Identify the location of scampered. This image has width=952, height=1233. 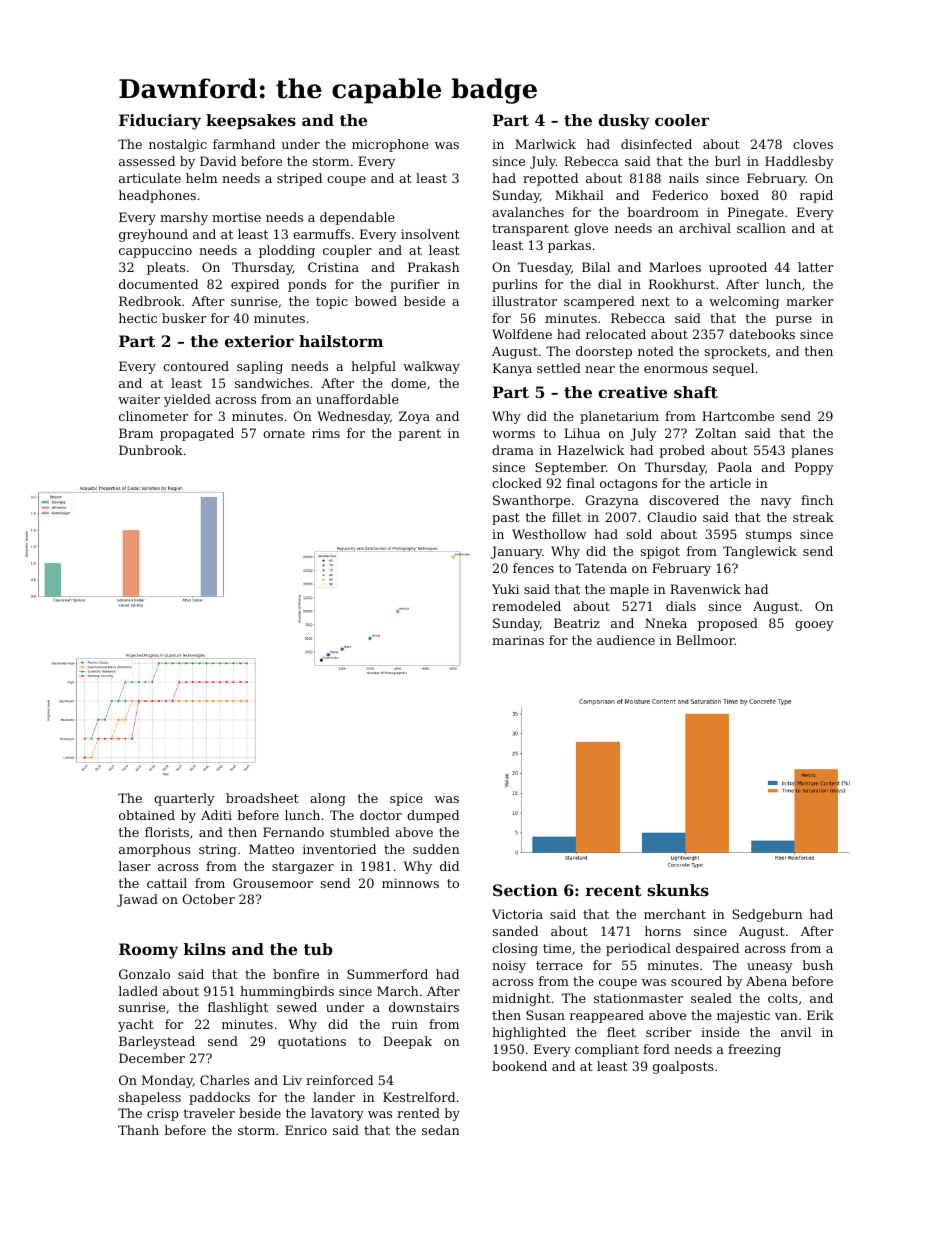
(599, 302).
